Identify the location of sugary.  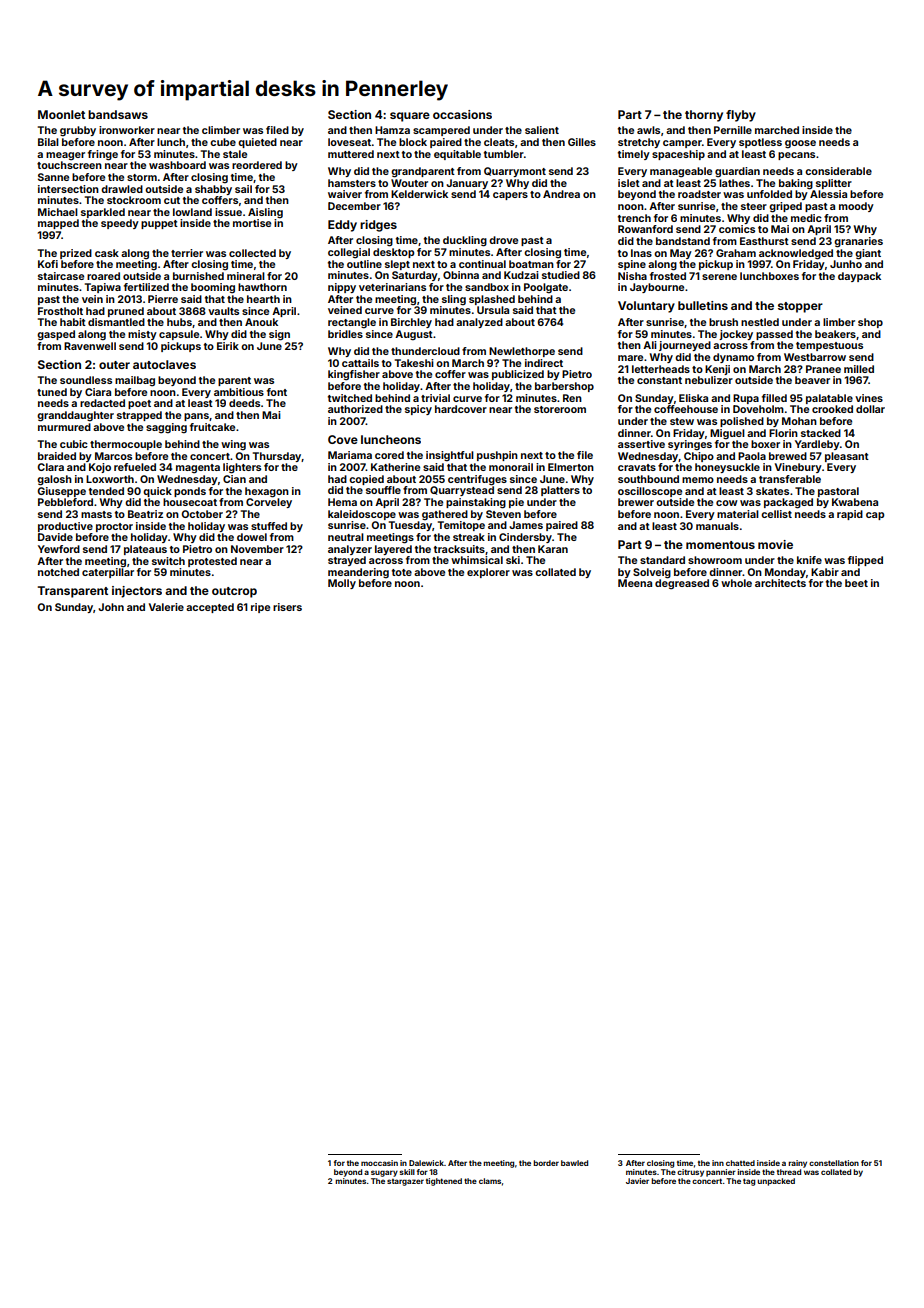
(384, 1173).
